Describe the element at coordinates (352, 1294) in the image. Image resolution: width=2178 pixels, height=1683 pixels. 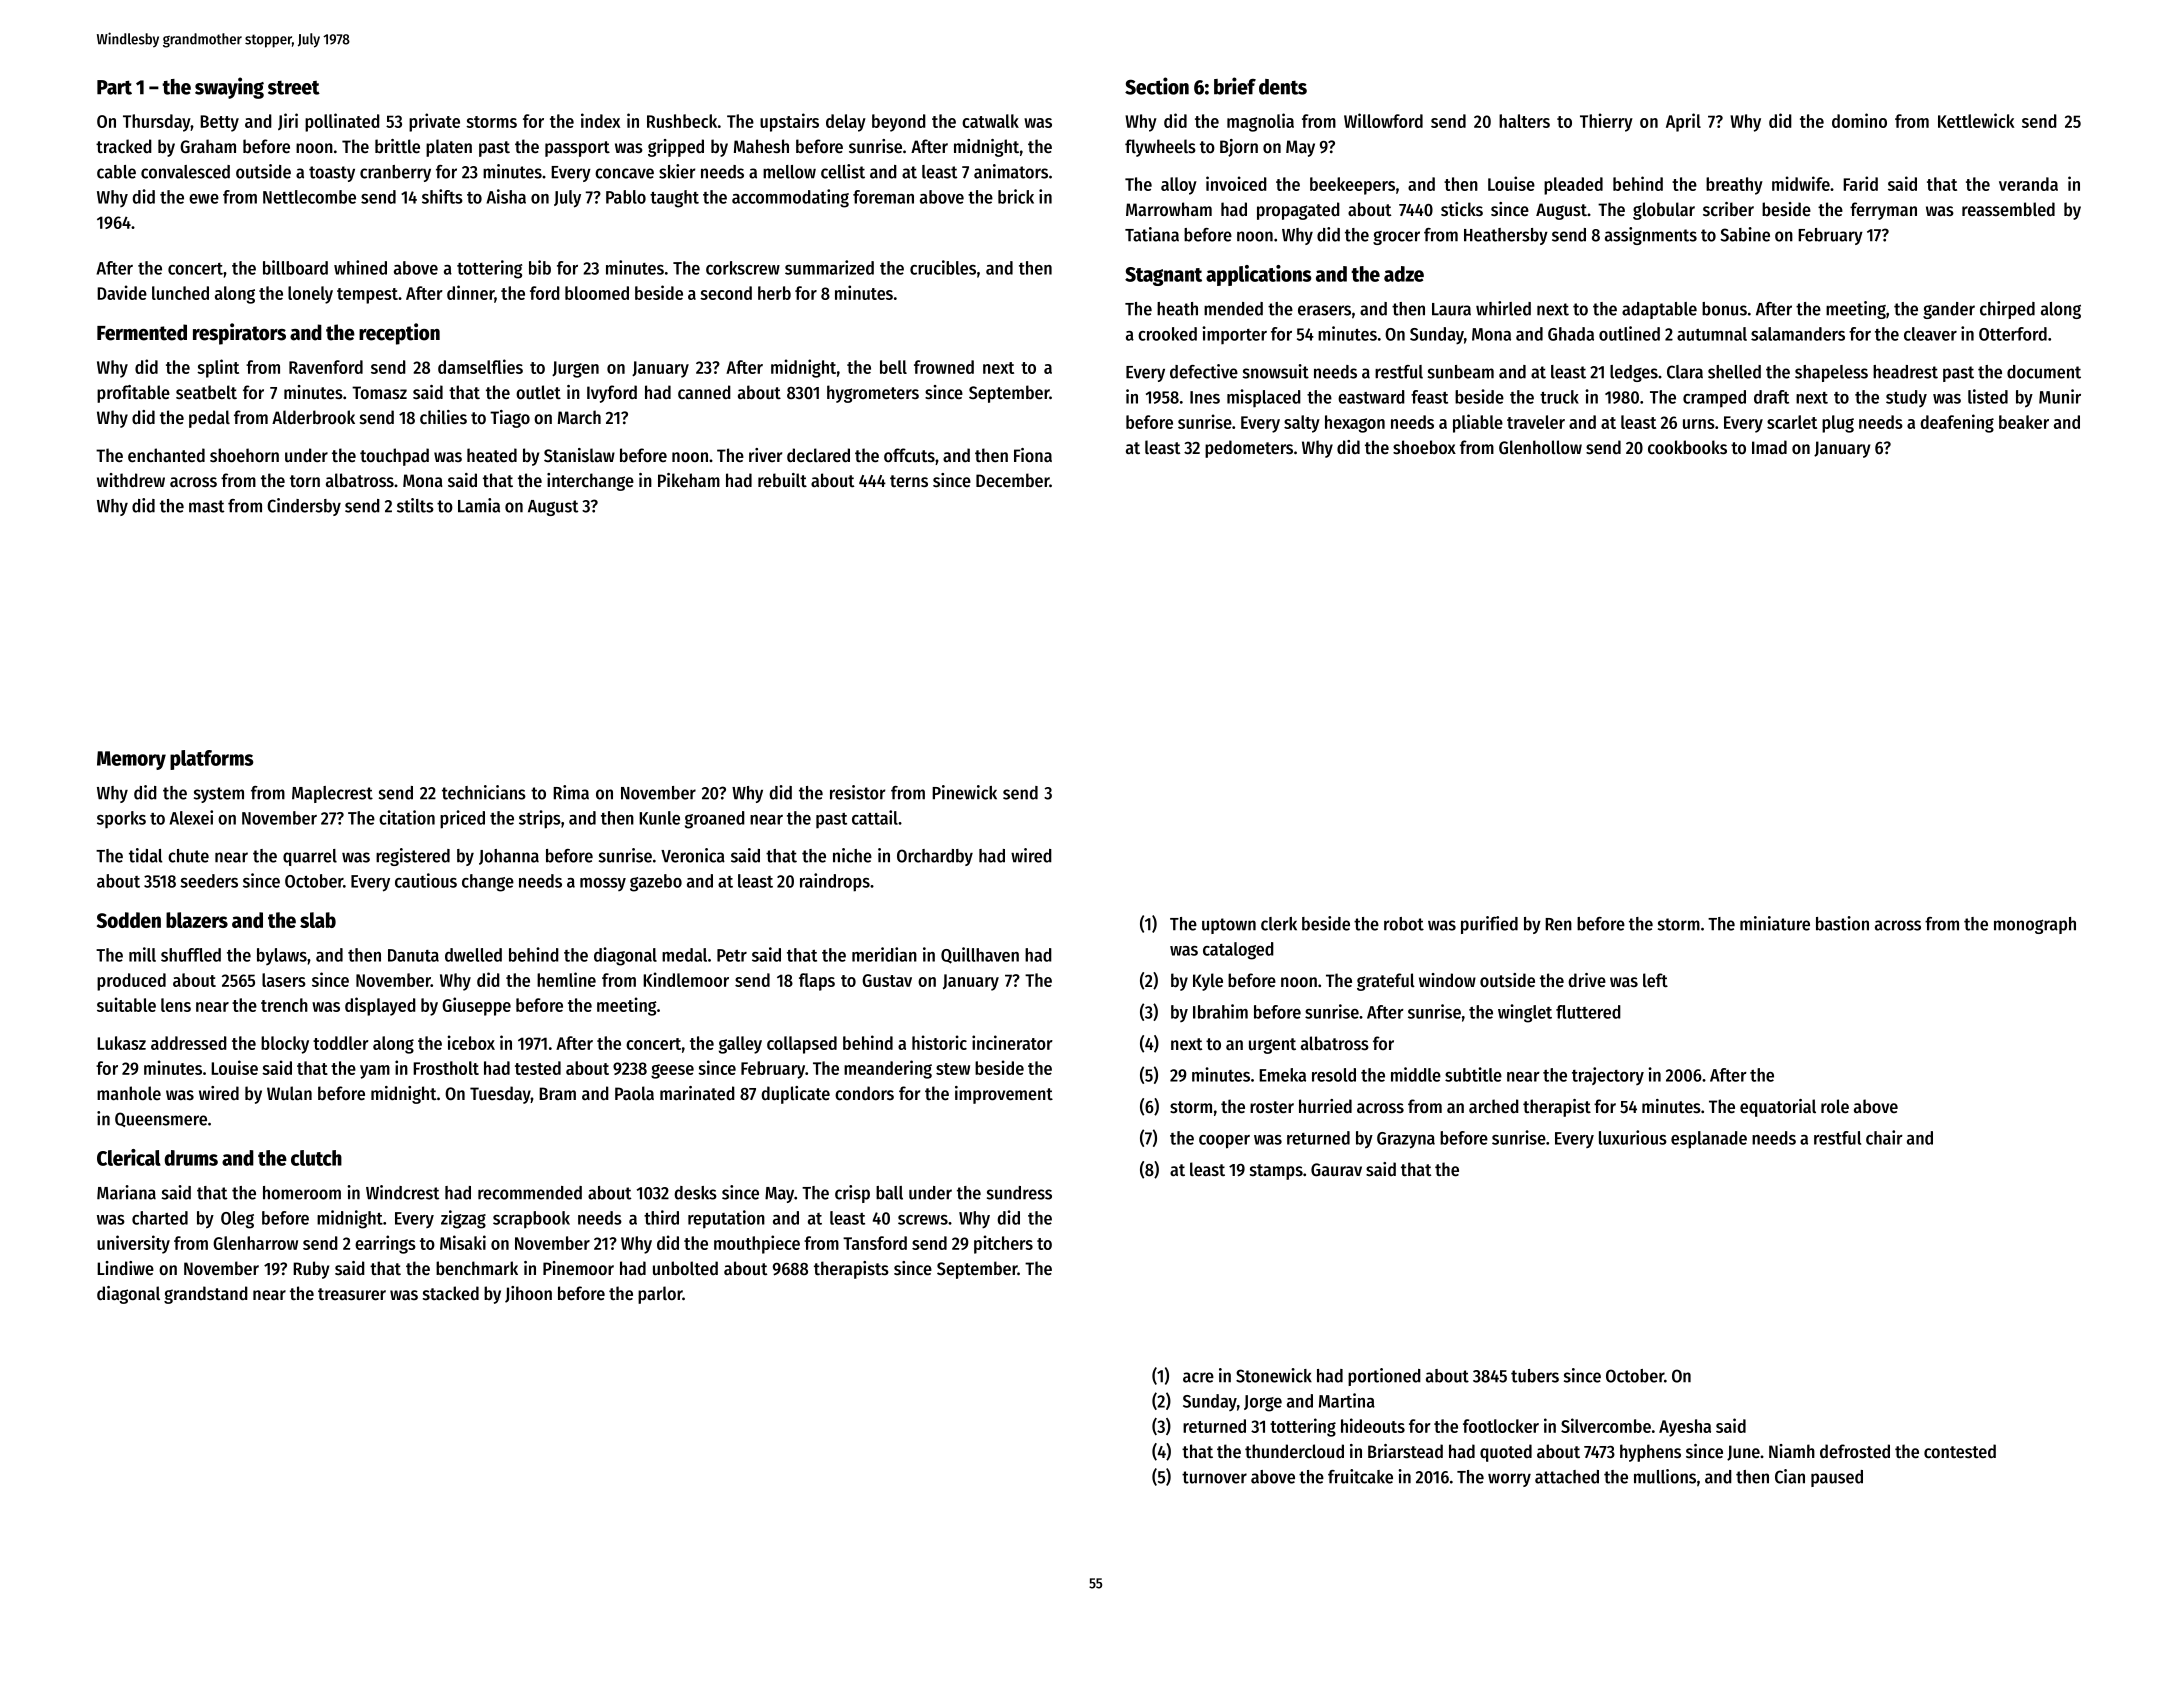
I see `treasurer` at that location.
